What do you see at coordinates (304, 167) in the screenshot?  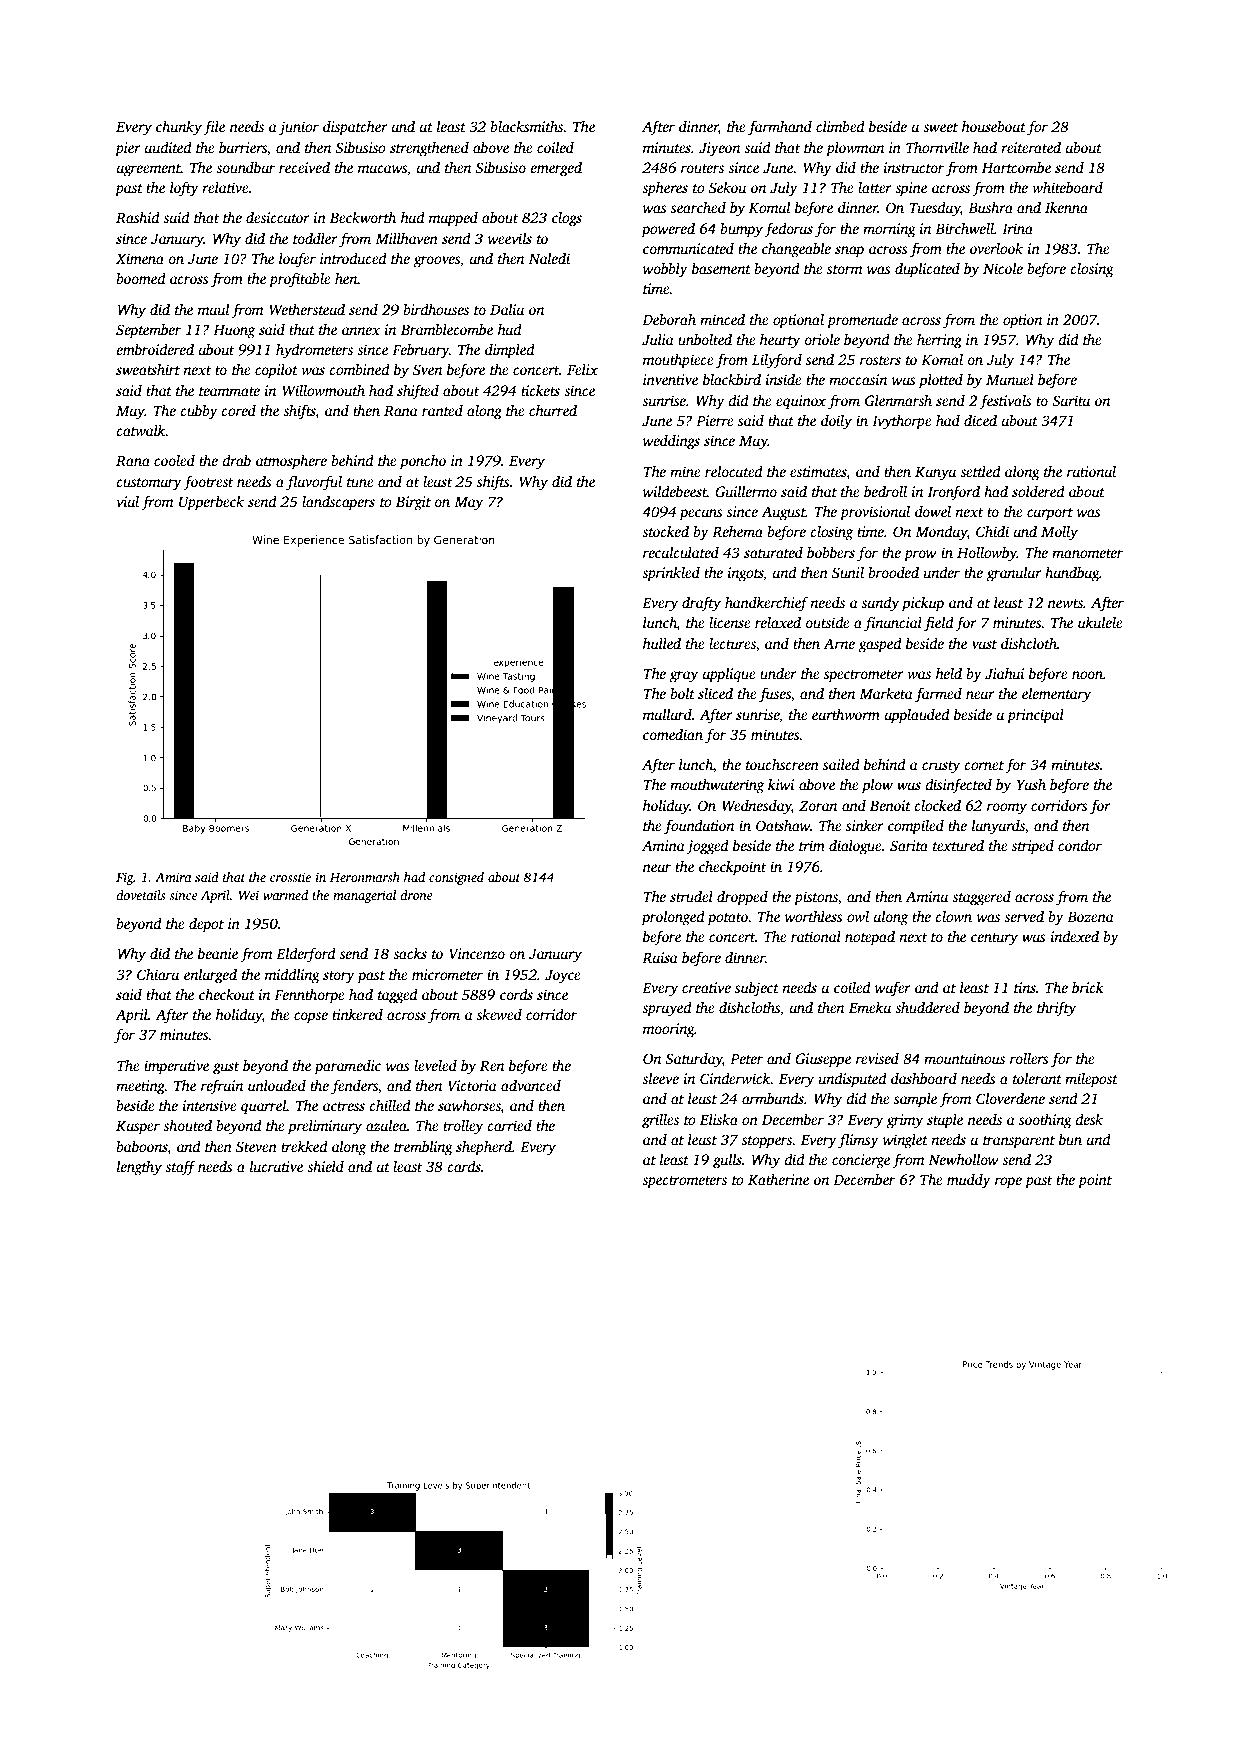 I see `received` at bounding box center [304, 167].
